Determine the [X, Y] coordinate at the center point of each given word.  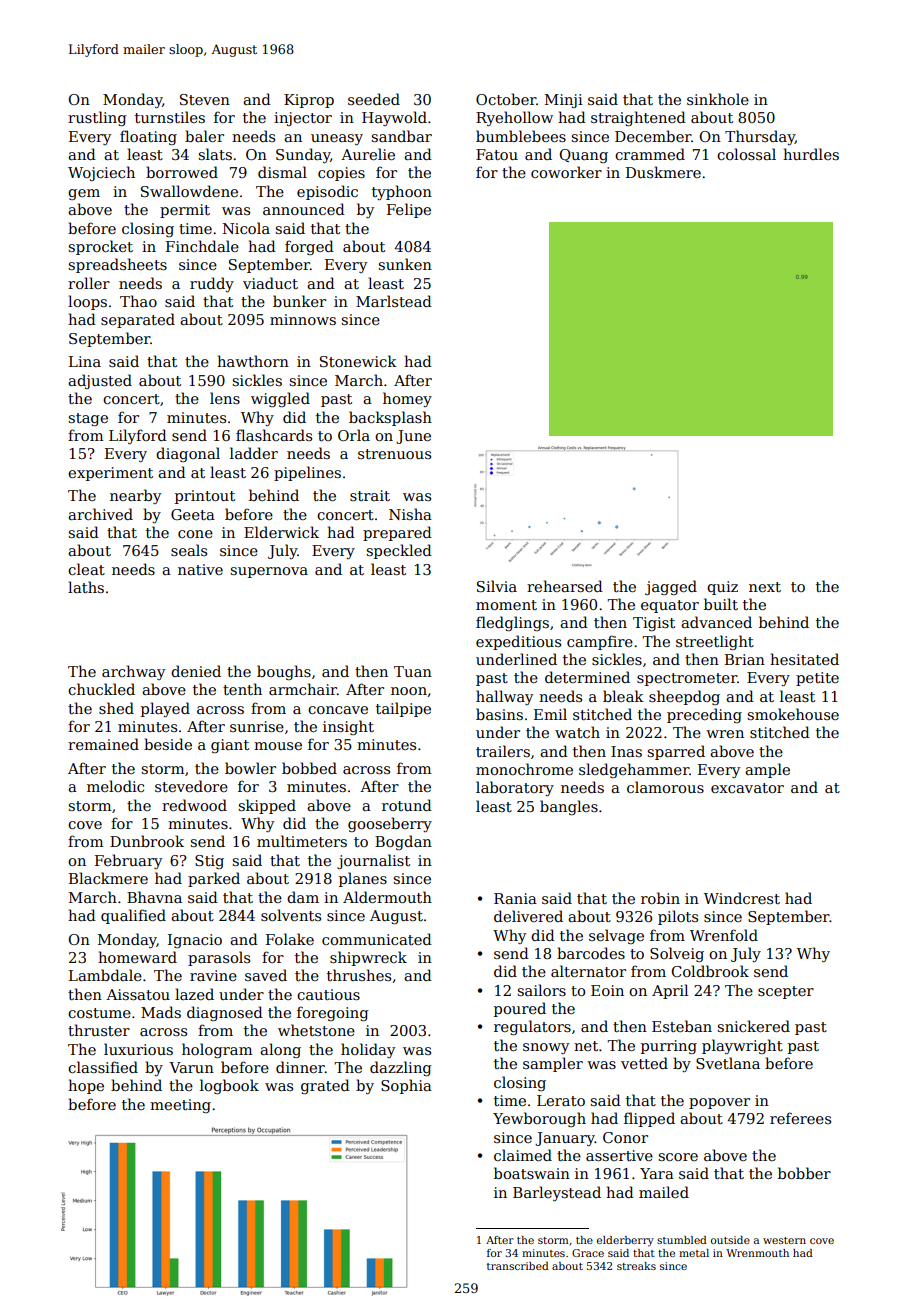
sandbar [401, 136]
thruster [99, 1030]
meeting [180, 1106]
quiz [722, 588]
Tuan [413, 671]
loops [87, 302]
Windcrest [742, 898]
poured [520, 1009]
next [765, 587]
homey [407, 399]
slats [215, 154]
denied [196, 671]
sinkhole [718, 99]
